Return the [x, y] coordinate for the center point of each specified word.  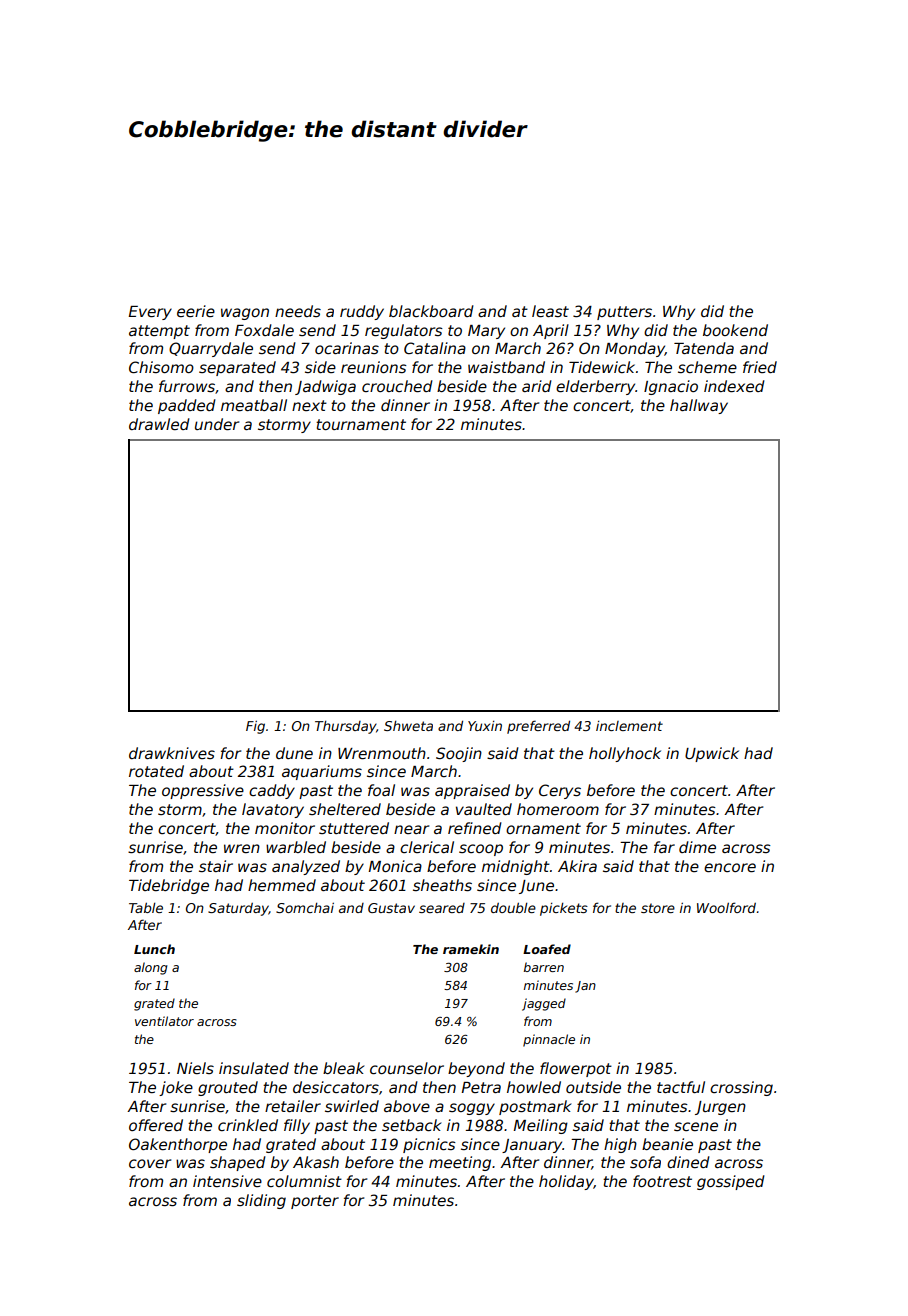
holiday [566, 1182]
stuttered [354, 828]
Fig [255, 727]
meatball [254, 405]
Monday [635, 349]
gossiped [731, 1182]
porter [315, 1202]
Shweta [408, 726]
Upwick [712, 754]
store [658, 908]
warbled [296, 847]
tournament [361, 424]
